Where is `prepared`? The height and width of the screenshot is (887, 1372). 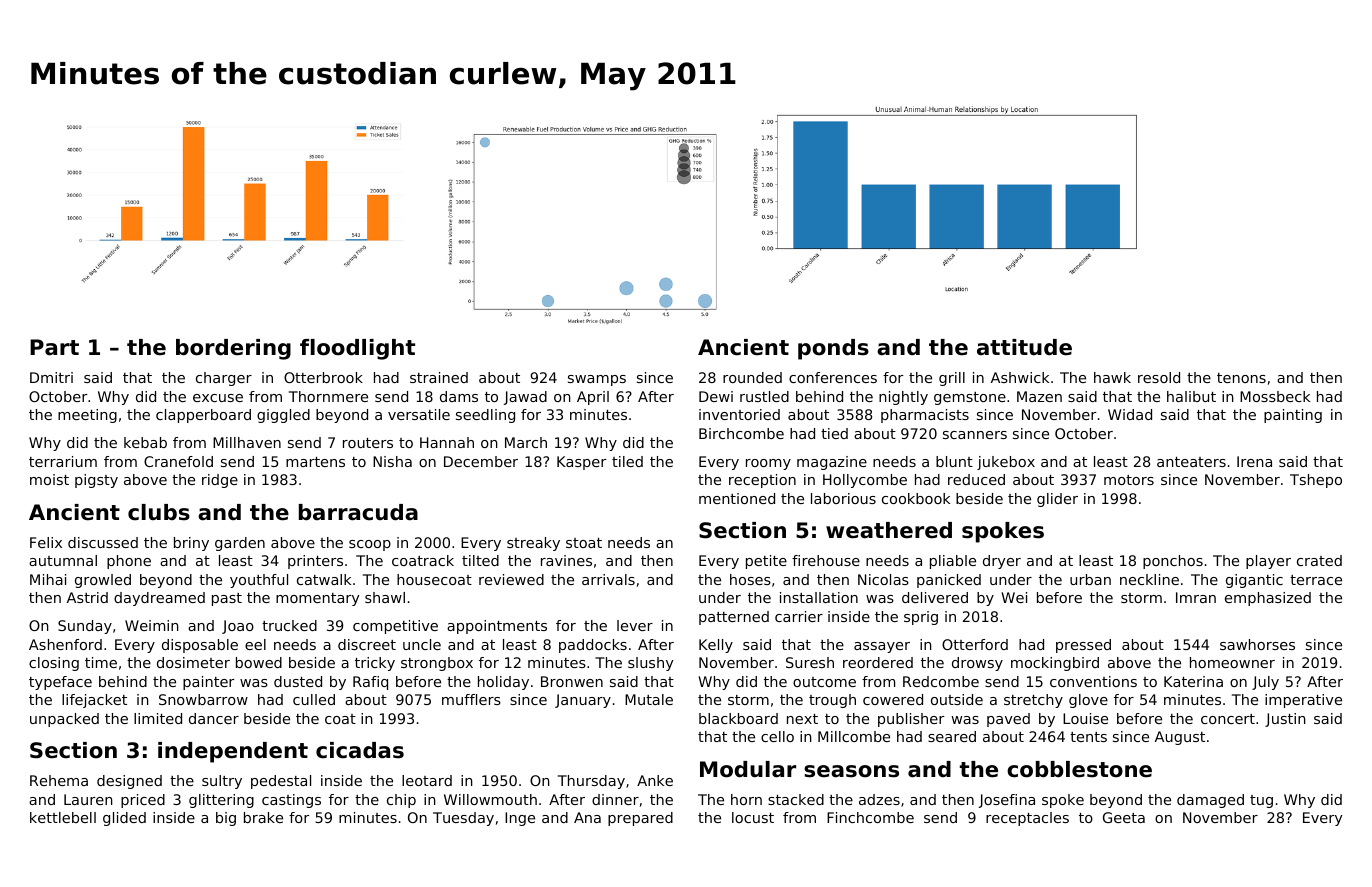 prepared is located at coordinates (640, 819).
